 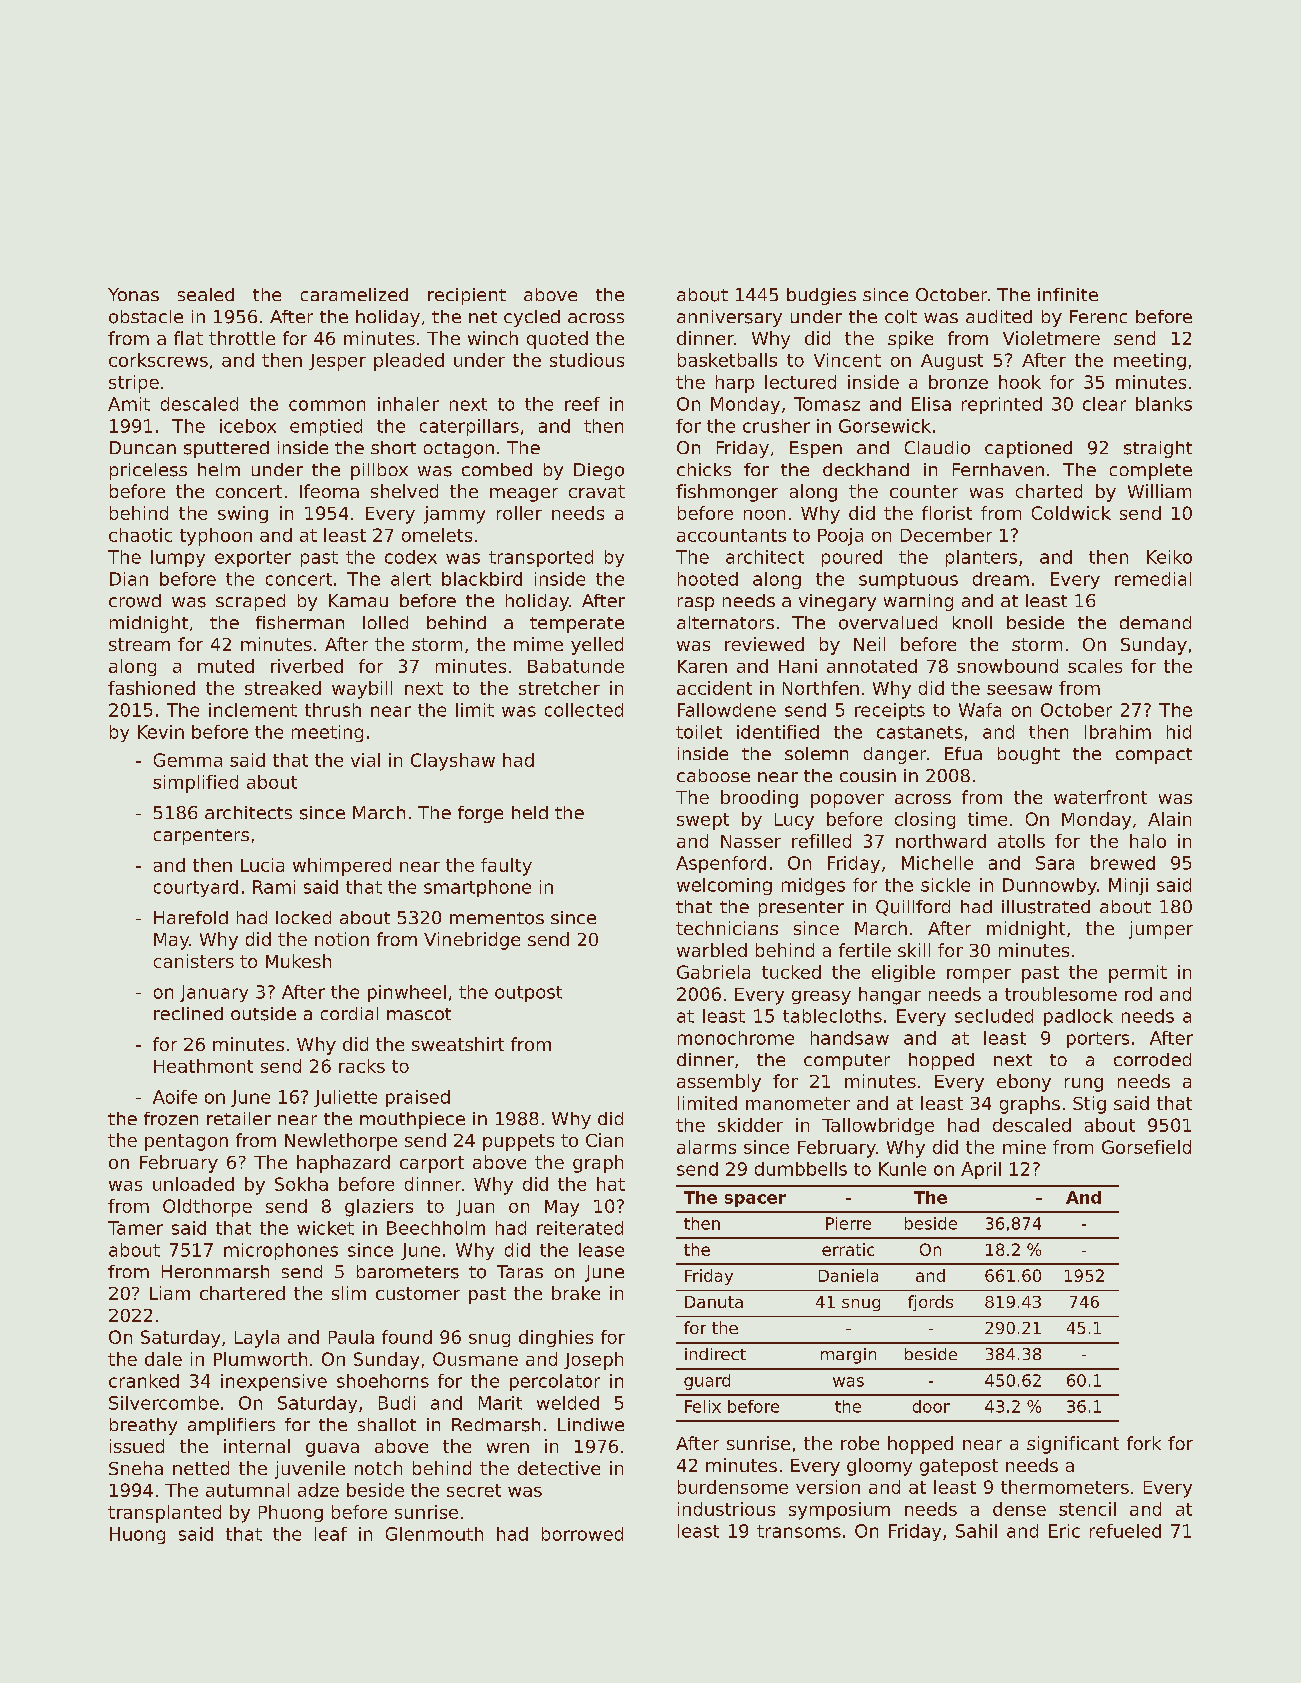 I want to click on infinite, so click(x=1068, y=294).
